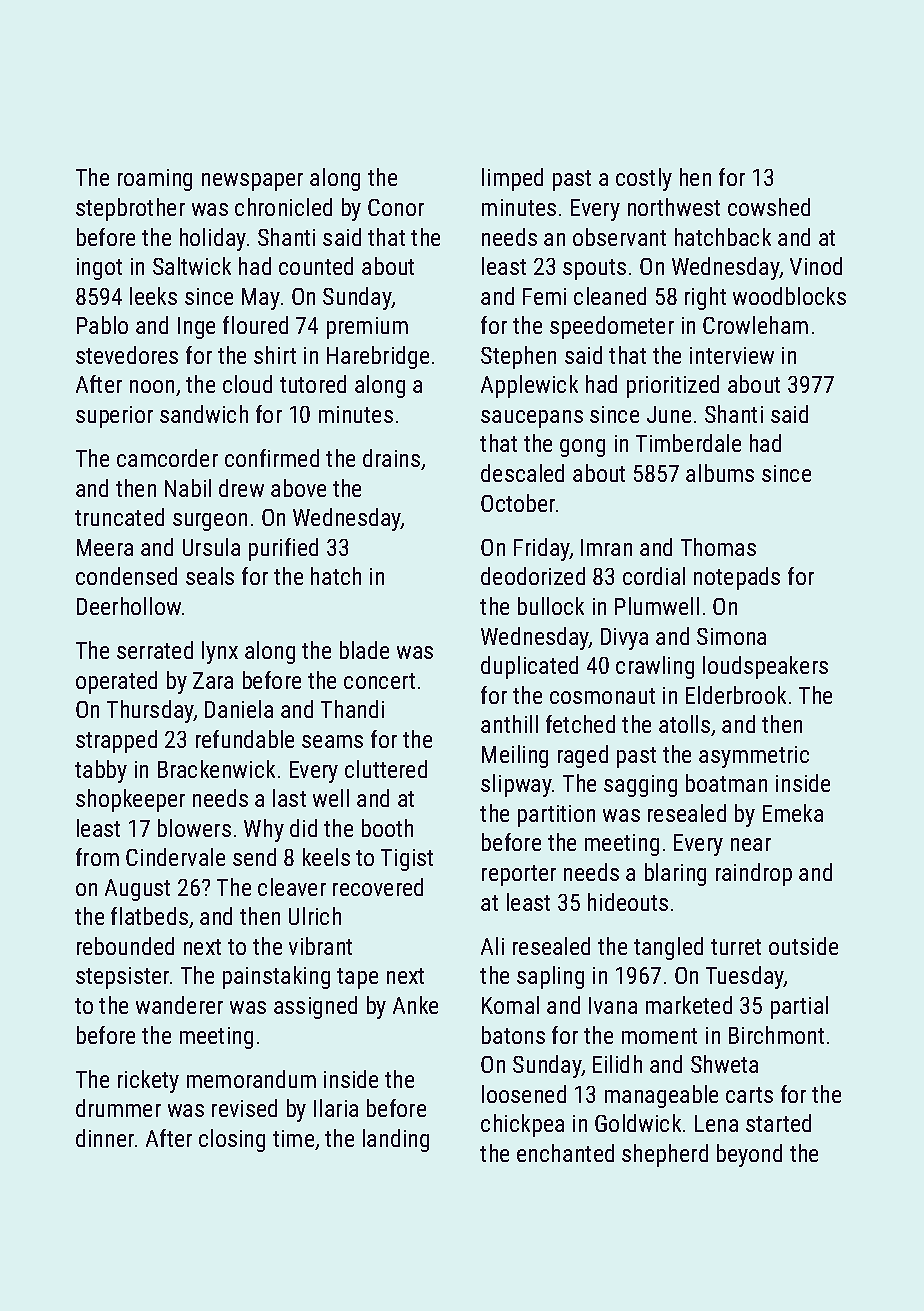 Image resolution: width=924 pixels, height=1311 pixels. What do you see at coordinates (718, 547) in the screenshot?
I see `Thomas` at bounding box center [718, 547].
